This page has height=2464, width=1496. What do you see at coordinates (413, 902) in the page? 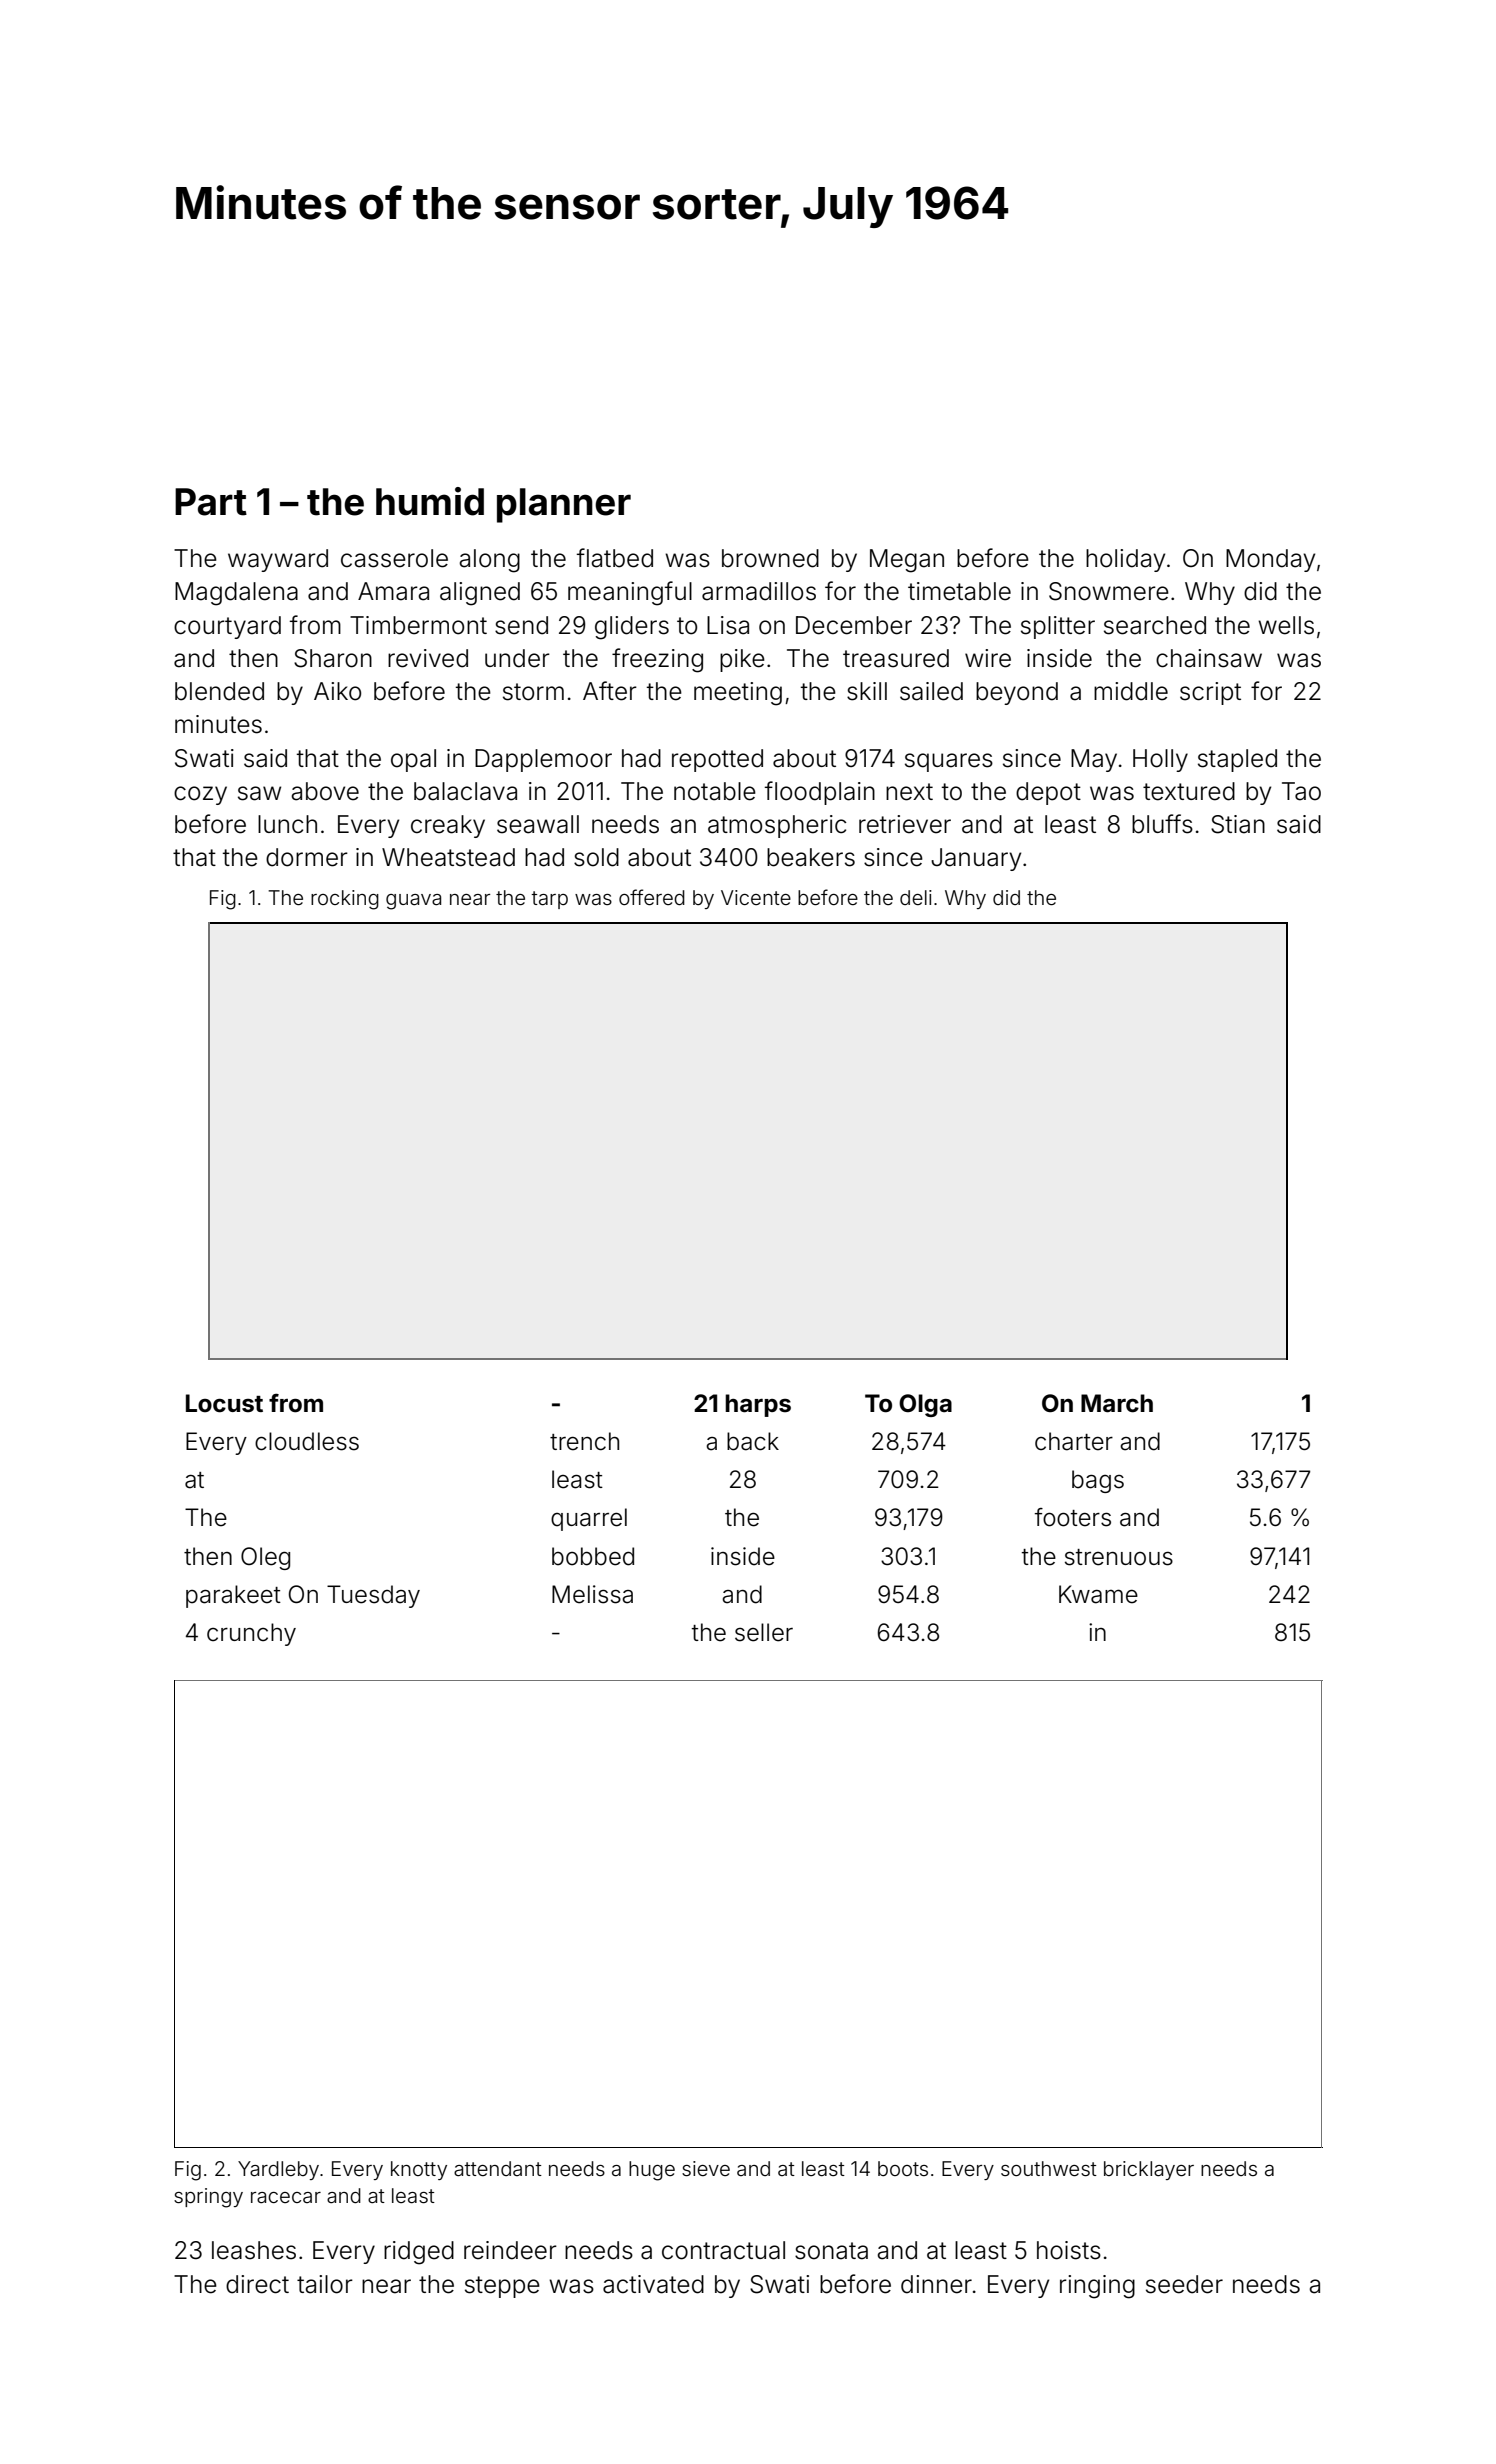
I see `guava` at bounding box center [413, 902].
